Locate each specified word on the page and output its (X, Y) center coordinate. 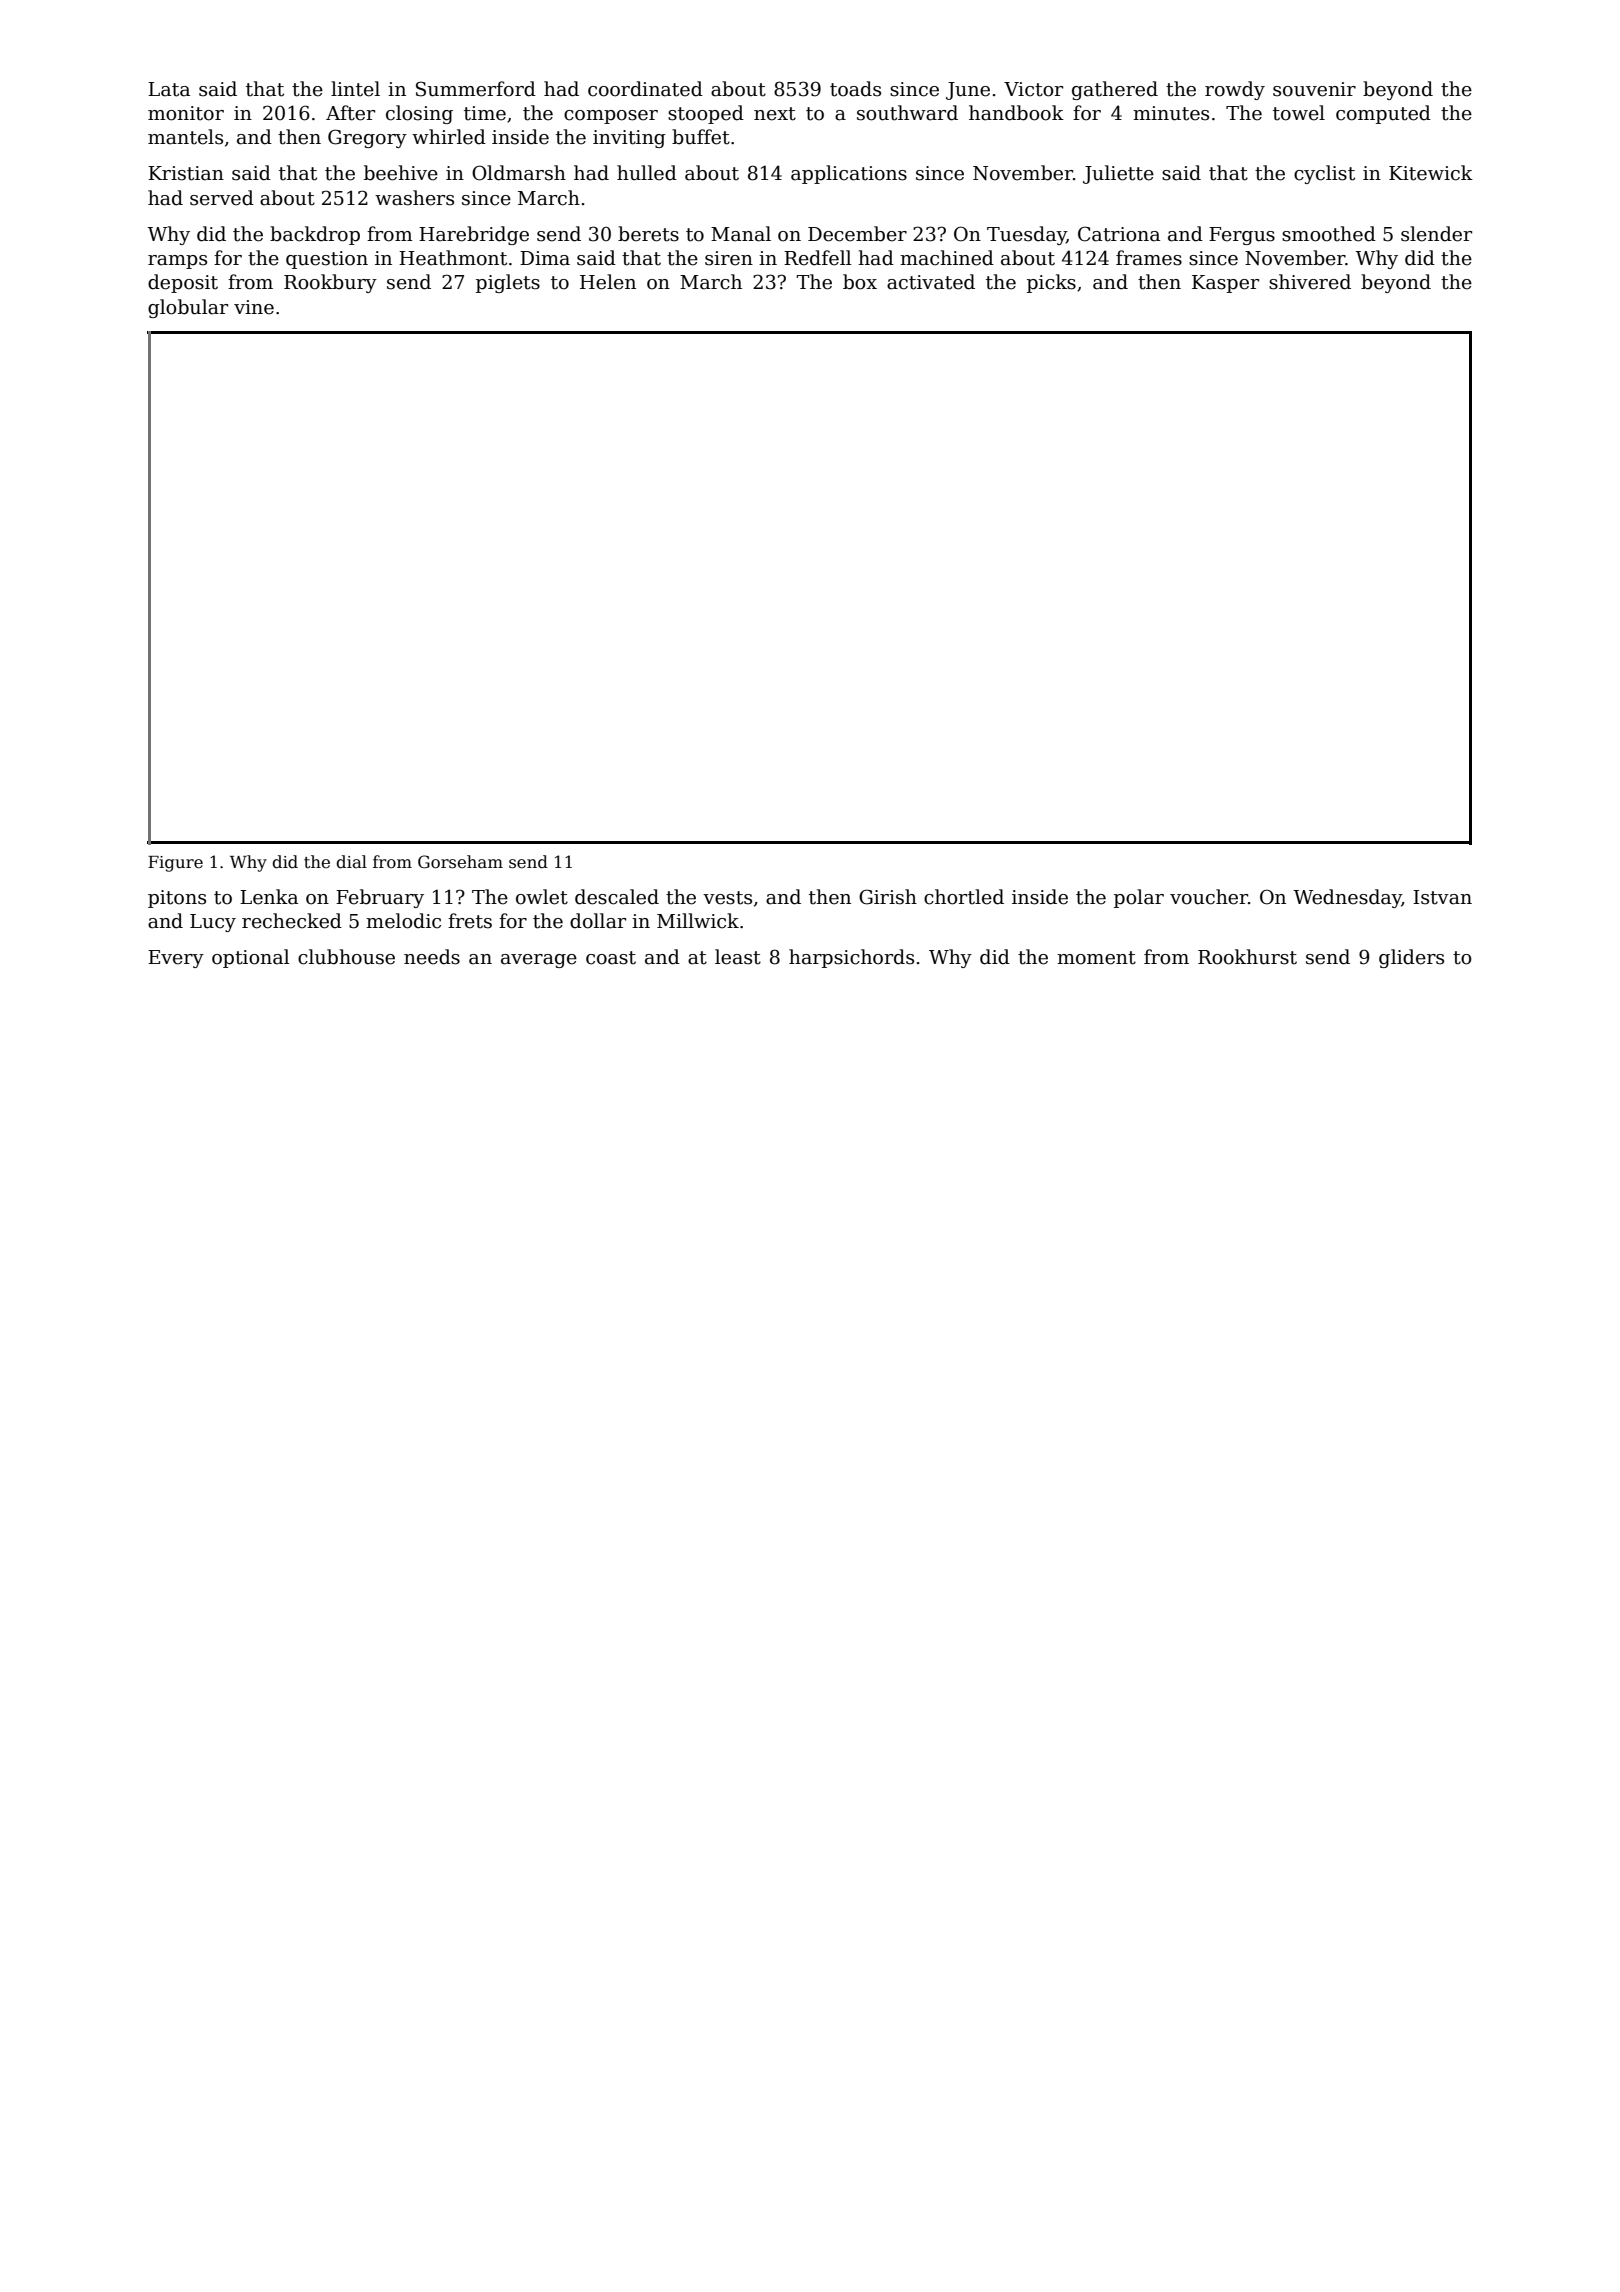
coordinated (645, 89)
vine (254, 307)
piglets (508, 283)
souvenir (1314, 89)
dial (351, 862)
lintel (355, 89)
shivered (1310, 282)
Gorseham (460, 862)
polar (1139, 898)
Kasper (1225, 284)
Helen (608, 282)
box (860, 282)
